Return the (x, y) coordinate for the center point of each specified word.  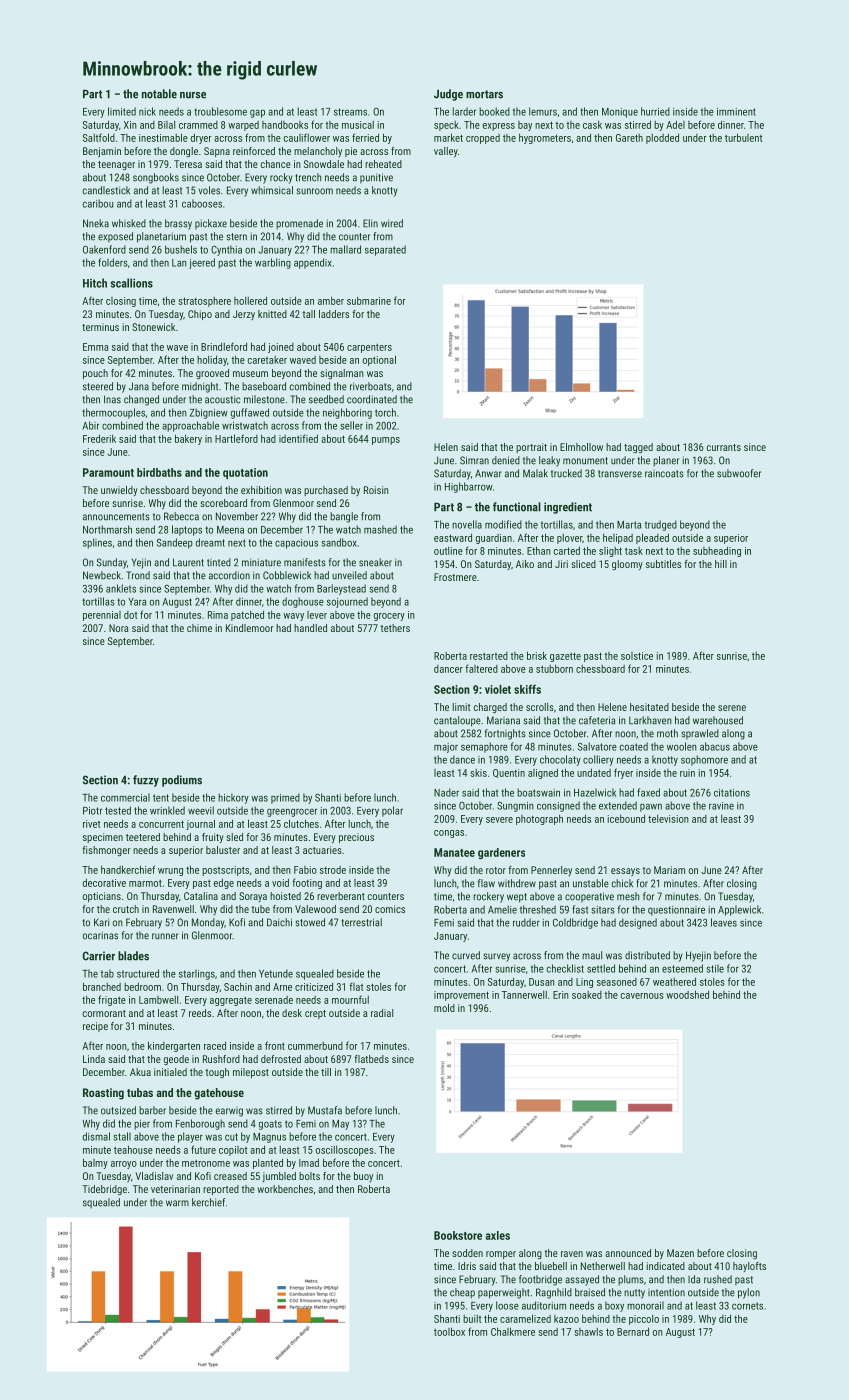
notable (159, 94)
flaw (486, 883)
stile (715, 968)
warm (177, 1203)
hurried (655, 111)
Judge (448, 95)
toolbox (449, 1331)
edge (224, 883)
